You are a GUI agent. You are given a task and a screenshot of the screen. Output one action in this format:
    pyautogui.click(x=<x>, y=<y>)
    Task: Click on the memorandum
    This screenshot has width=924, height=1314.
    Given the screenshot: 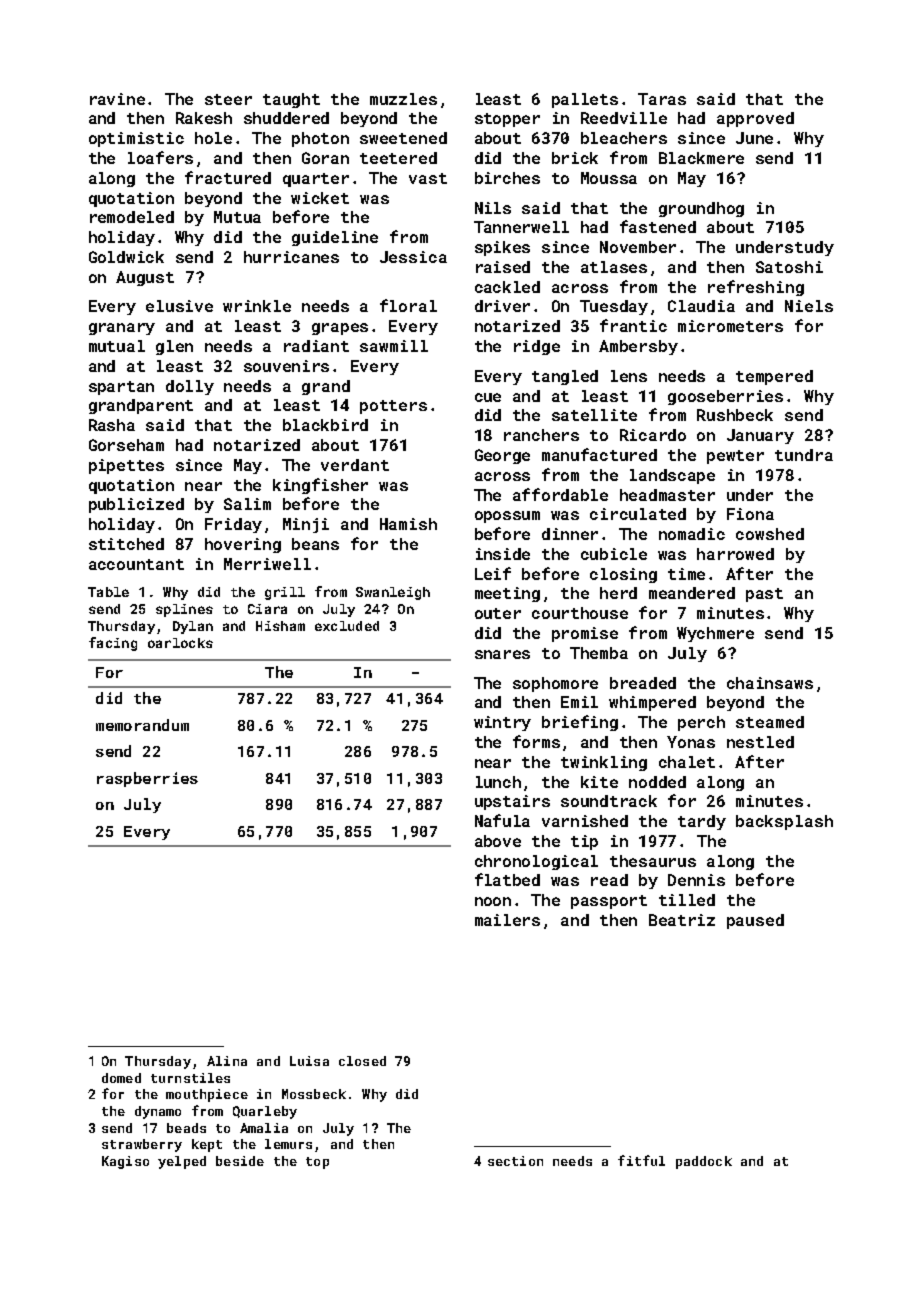 What is the action you would take?
    pyautogui.click(x=142, y=725)
